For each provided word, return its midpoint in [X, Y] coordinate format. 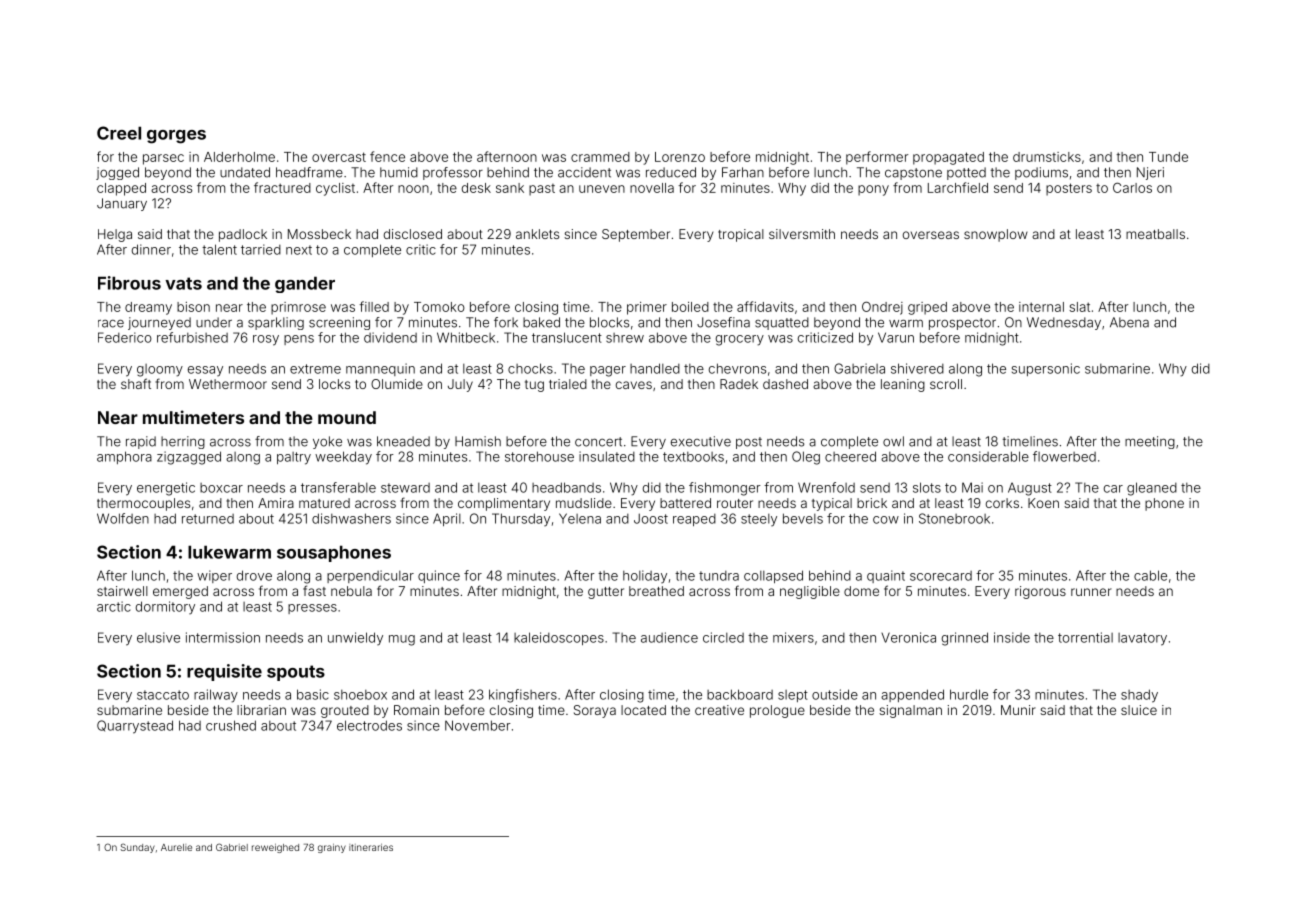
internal [1041, 307]
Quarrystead [135, 727]
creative [719, 710]
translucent [567, 337]
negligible [810, 592]
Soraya [595, 711]
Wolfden [123, 518]
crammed [600, 157]
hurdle [969, 694]
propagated [948, 158]
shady [1139, 696]
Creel [119, 133]
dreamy [148, 308]
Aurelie [176, 847]
